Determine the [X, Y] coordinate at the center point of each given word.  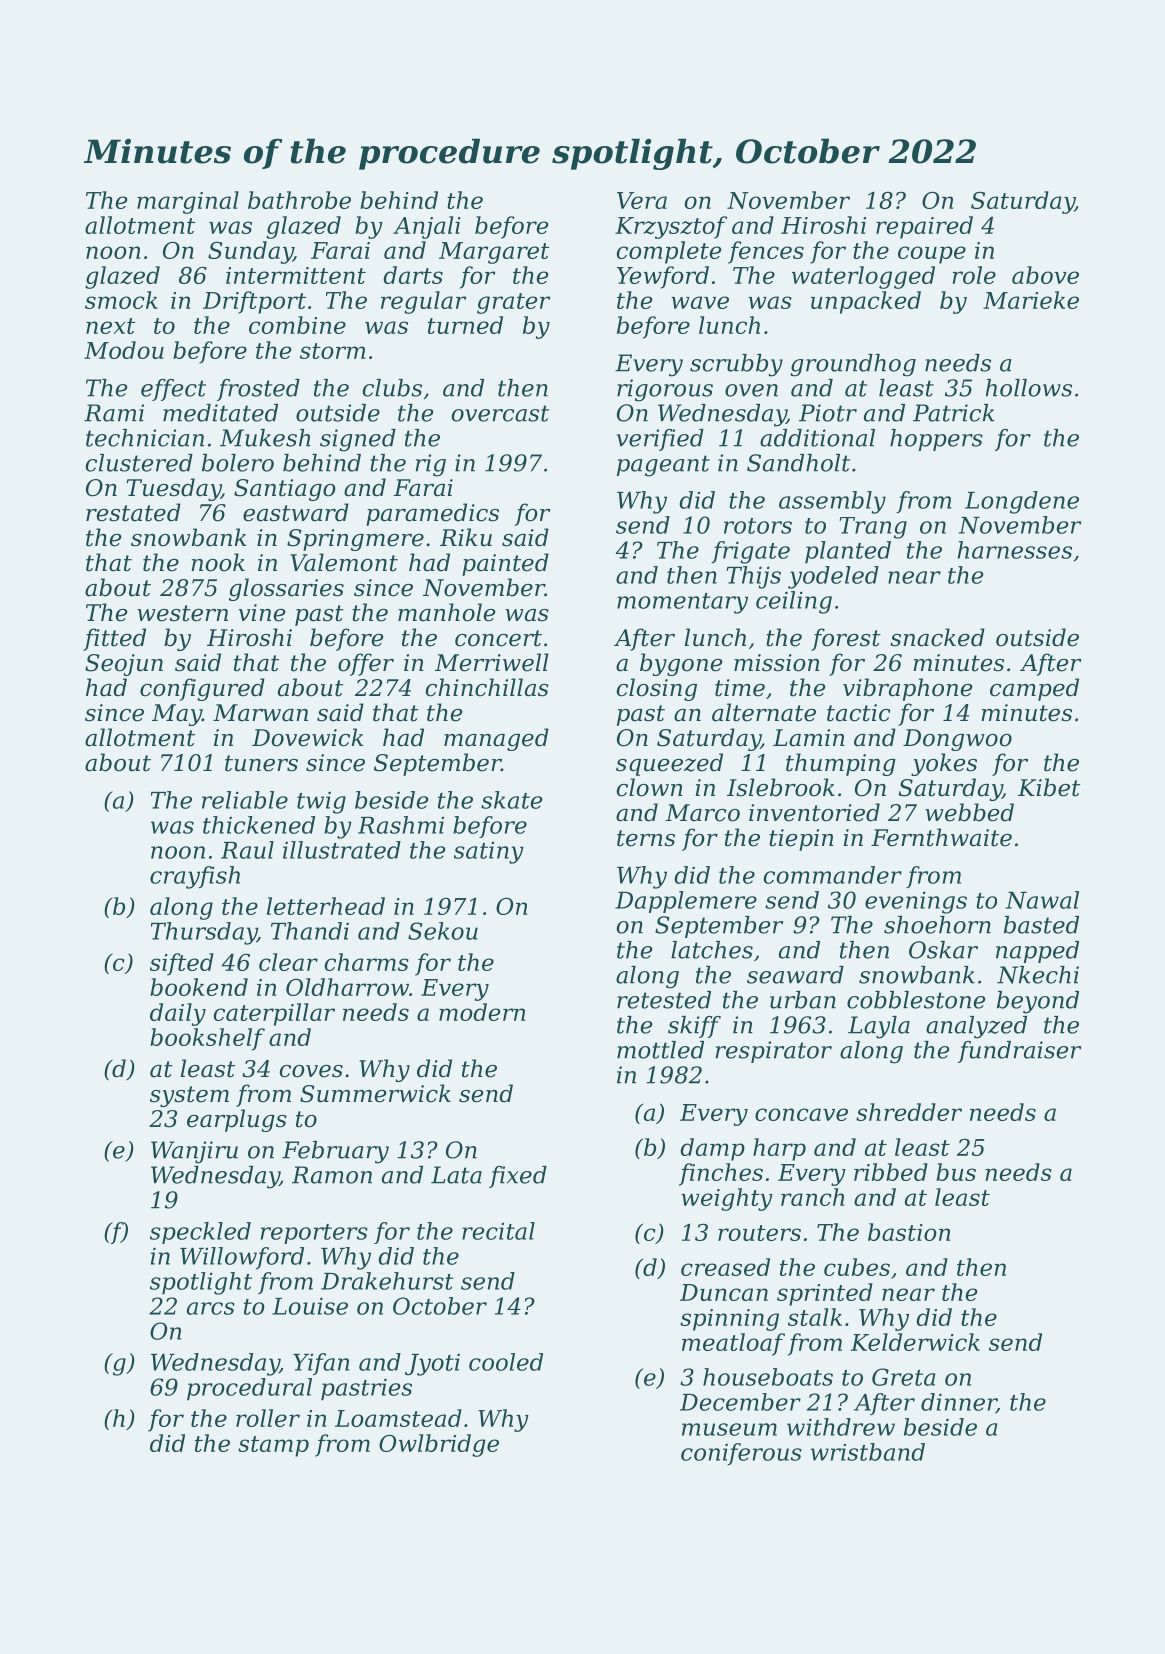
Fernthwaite [941, 837]
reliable [245, 800]
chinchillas [487, 687]
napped [1037, 952]
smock [121, 300]
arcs [211, 1308]
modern [482, 1012]
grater [513, 303]
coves [311, 1071]
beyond [1038, 1002]
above [1045, 275]
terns [646, 838]
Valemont [344, 562]
